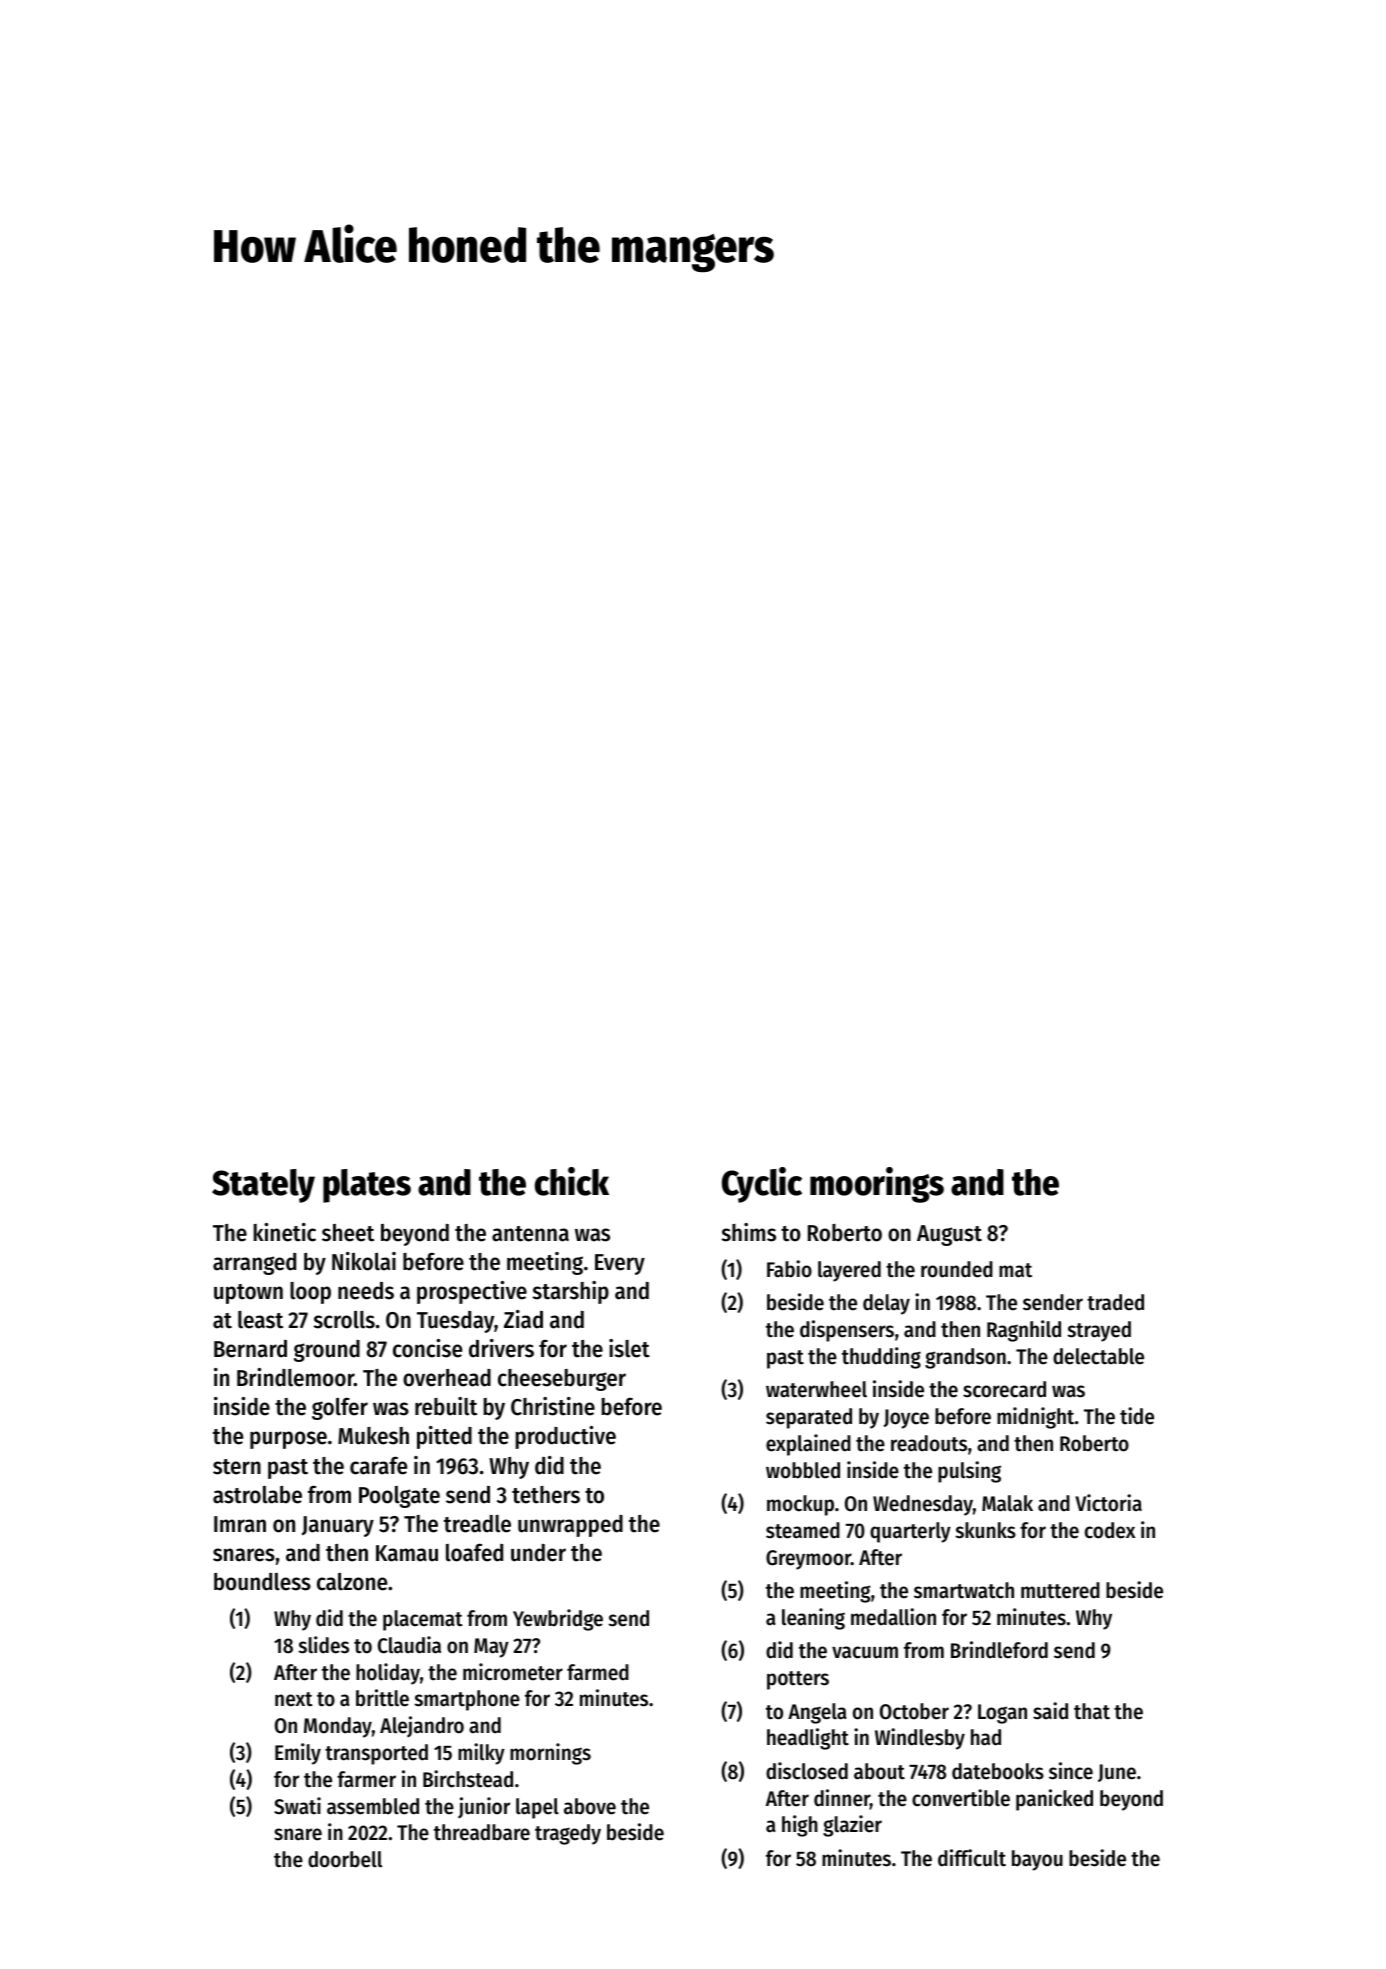 This page has height=1969, width=1386. Describe the element at coordinates (262, 1582) in the page. I see `boundless` at that location.
